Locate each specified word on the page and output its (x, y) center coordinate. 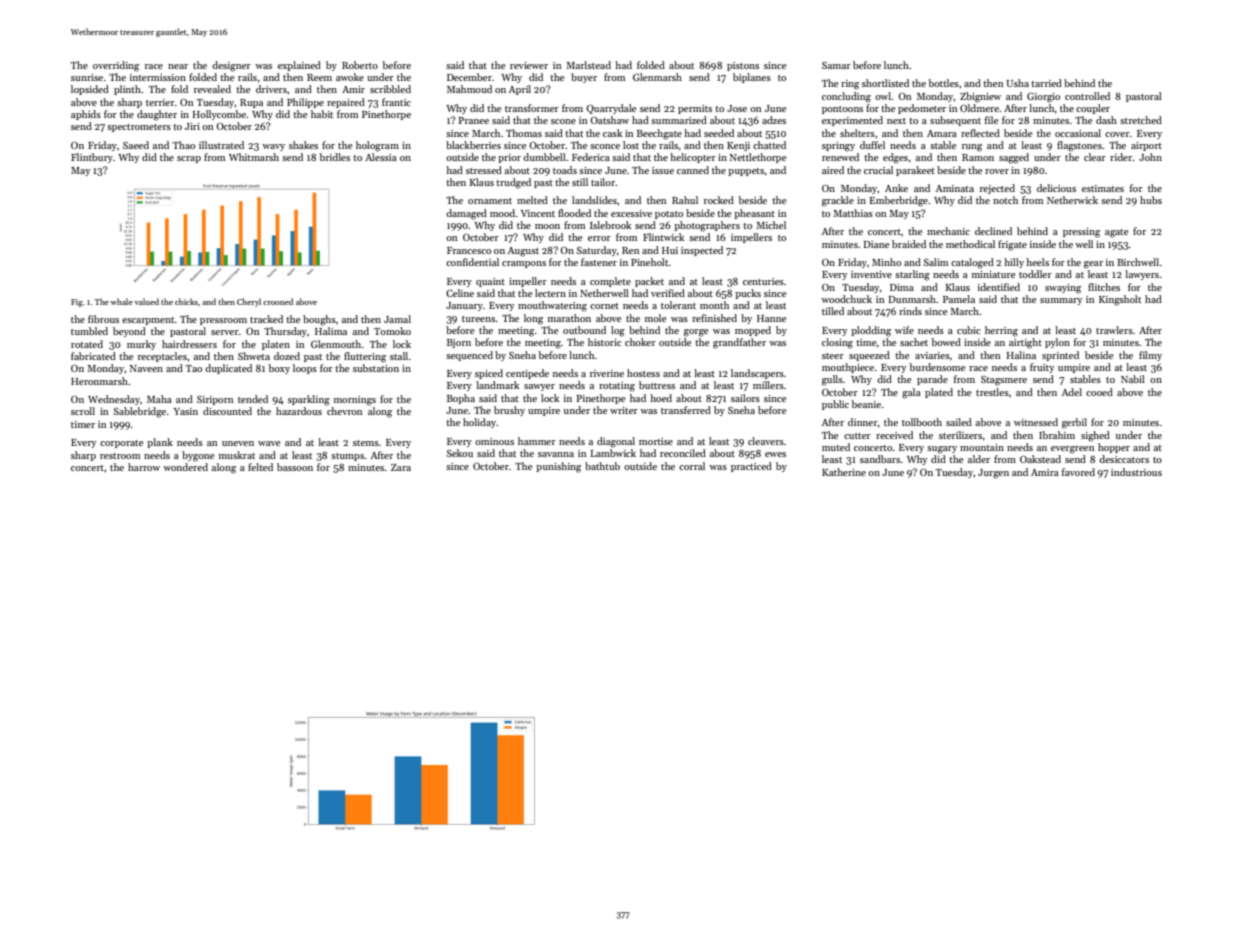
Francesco (469, 250)
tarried (1046, 83)
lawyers (1142, 275)
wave (269, 443)
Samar (836, 65)
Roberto (360, 65)
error (599, 238)
